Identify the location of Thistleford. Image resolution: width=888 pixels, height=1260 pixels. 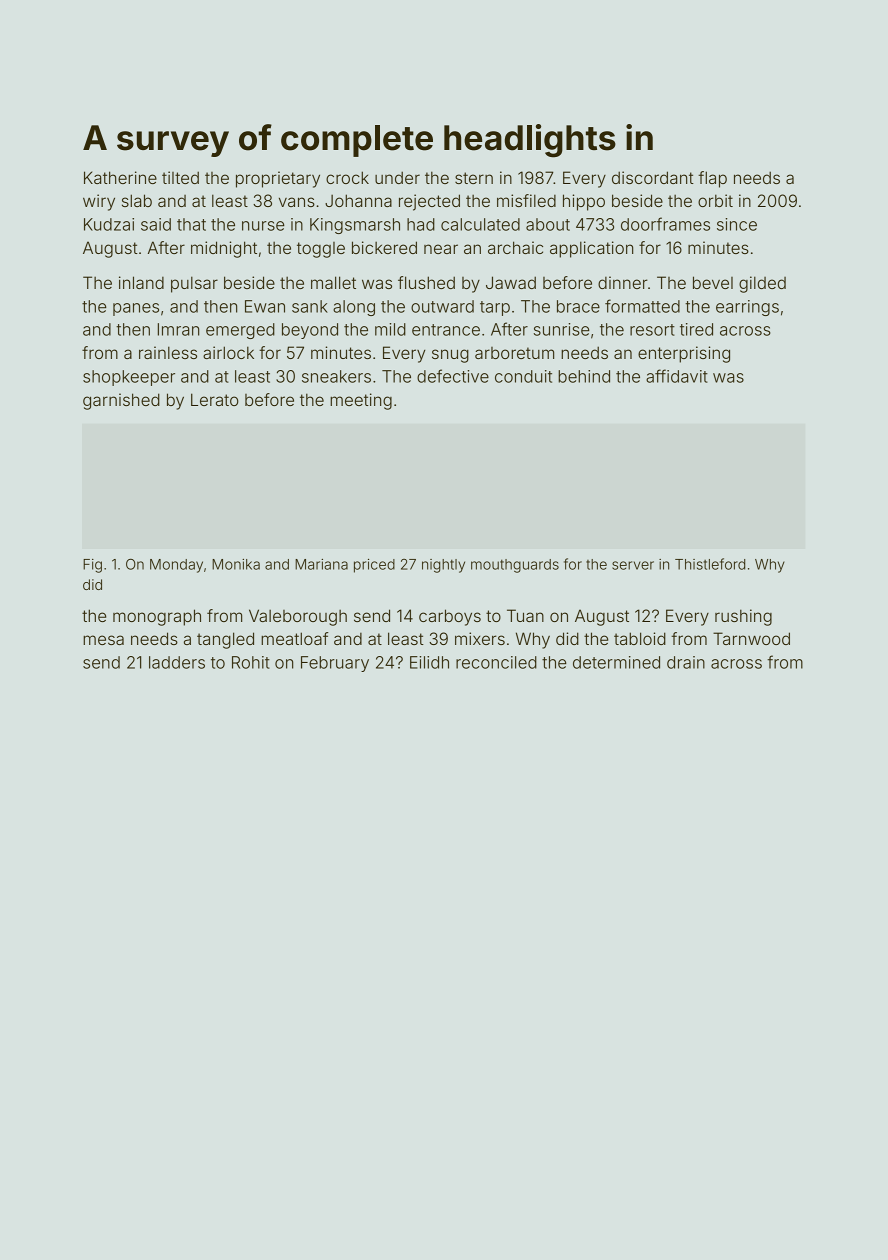
(710, 564).
